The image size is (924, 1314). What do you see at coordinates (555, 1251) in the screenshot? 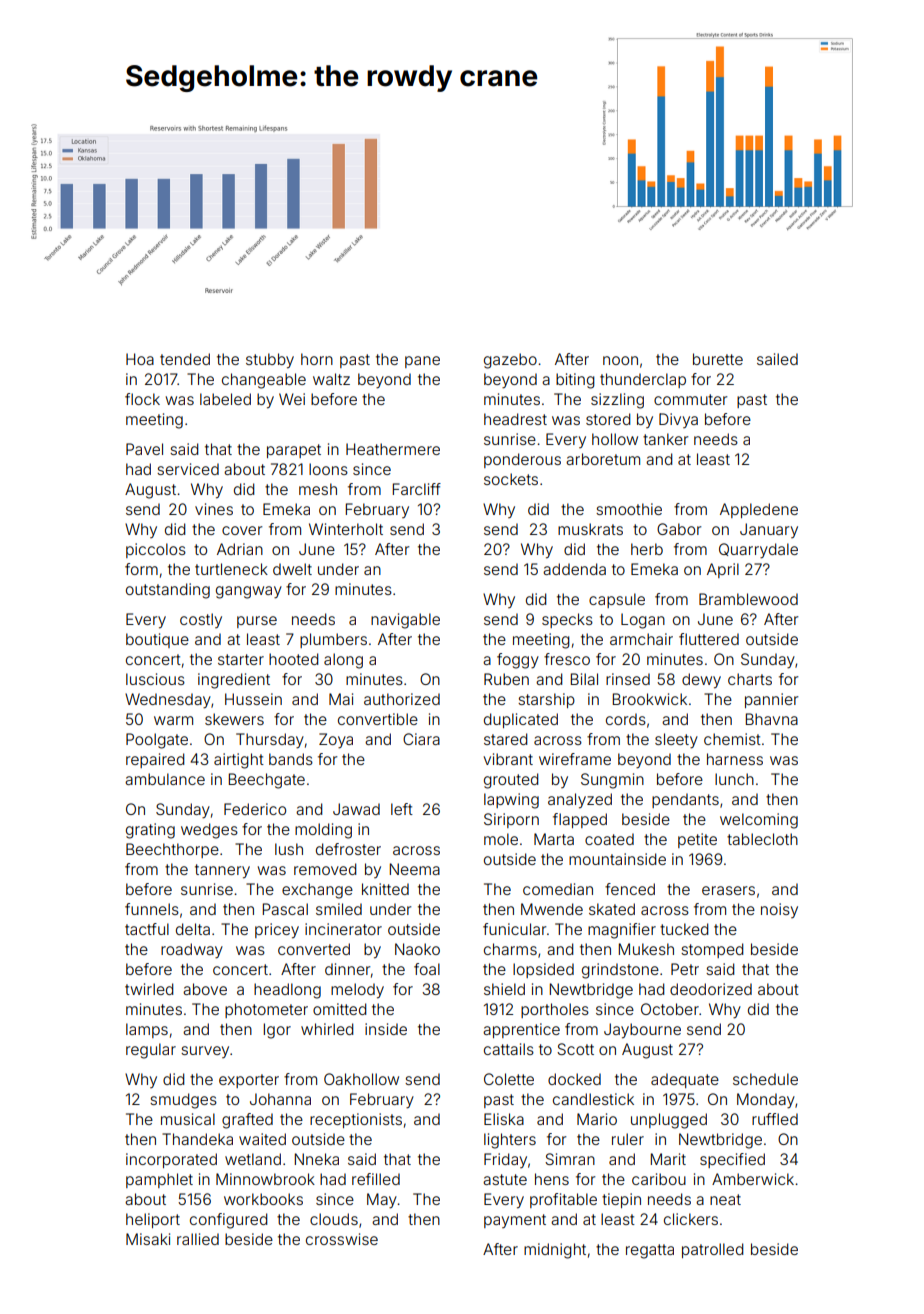
I see `midnight` at bounding box center [555, 1251].
